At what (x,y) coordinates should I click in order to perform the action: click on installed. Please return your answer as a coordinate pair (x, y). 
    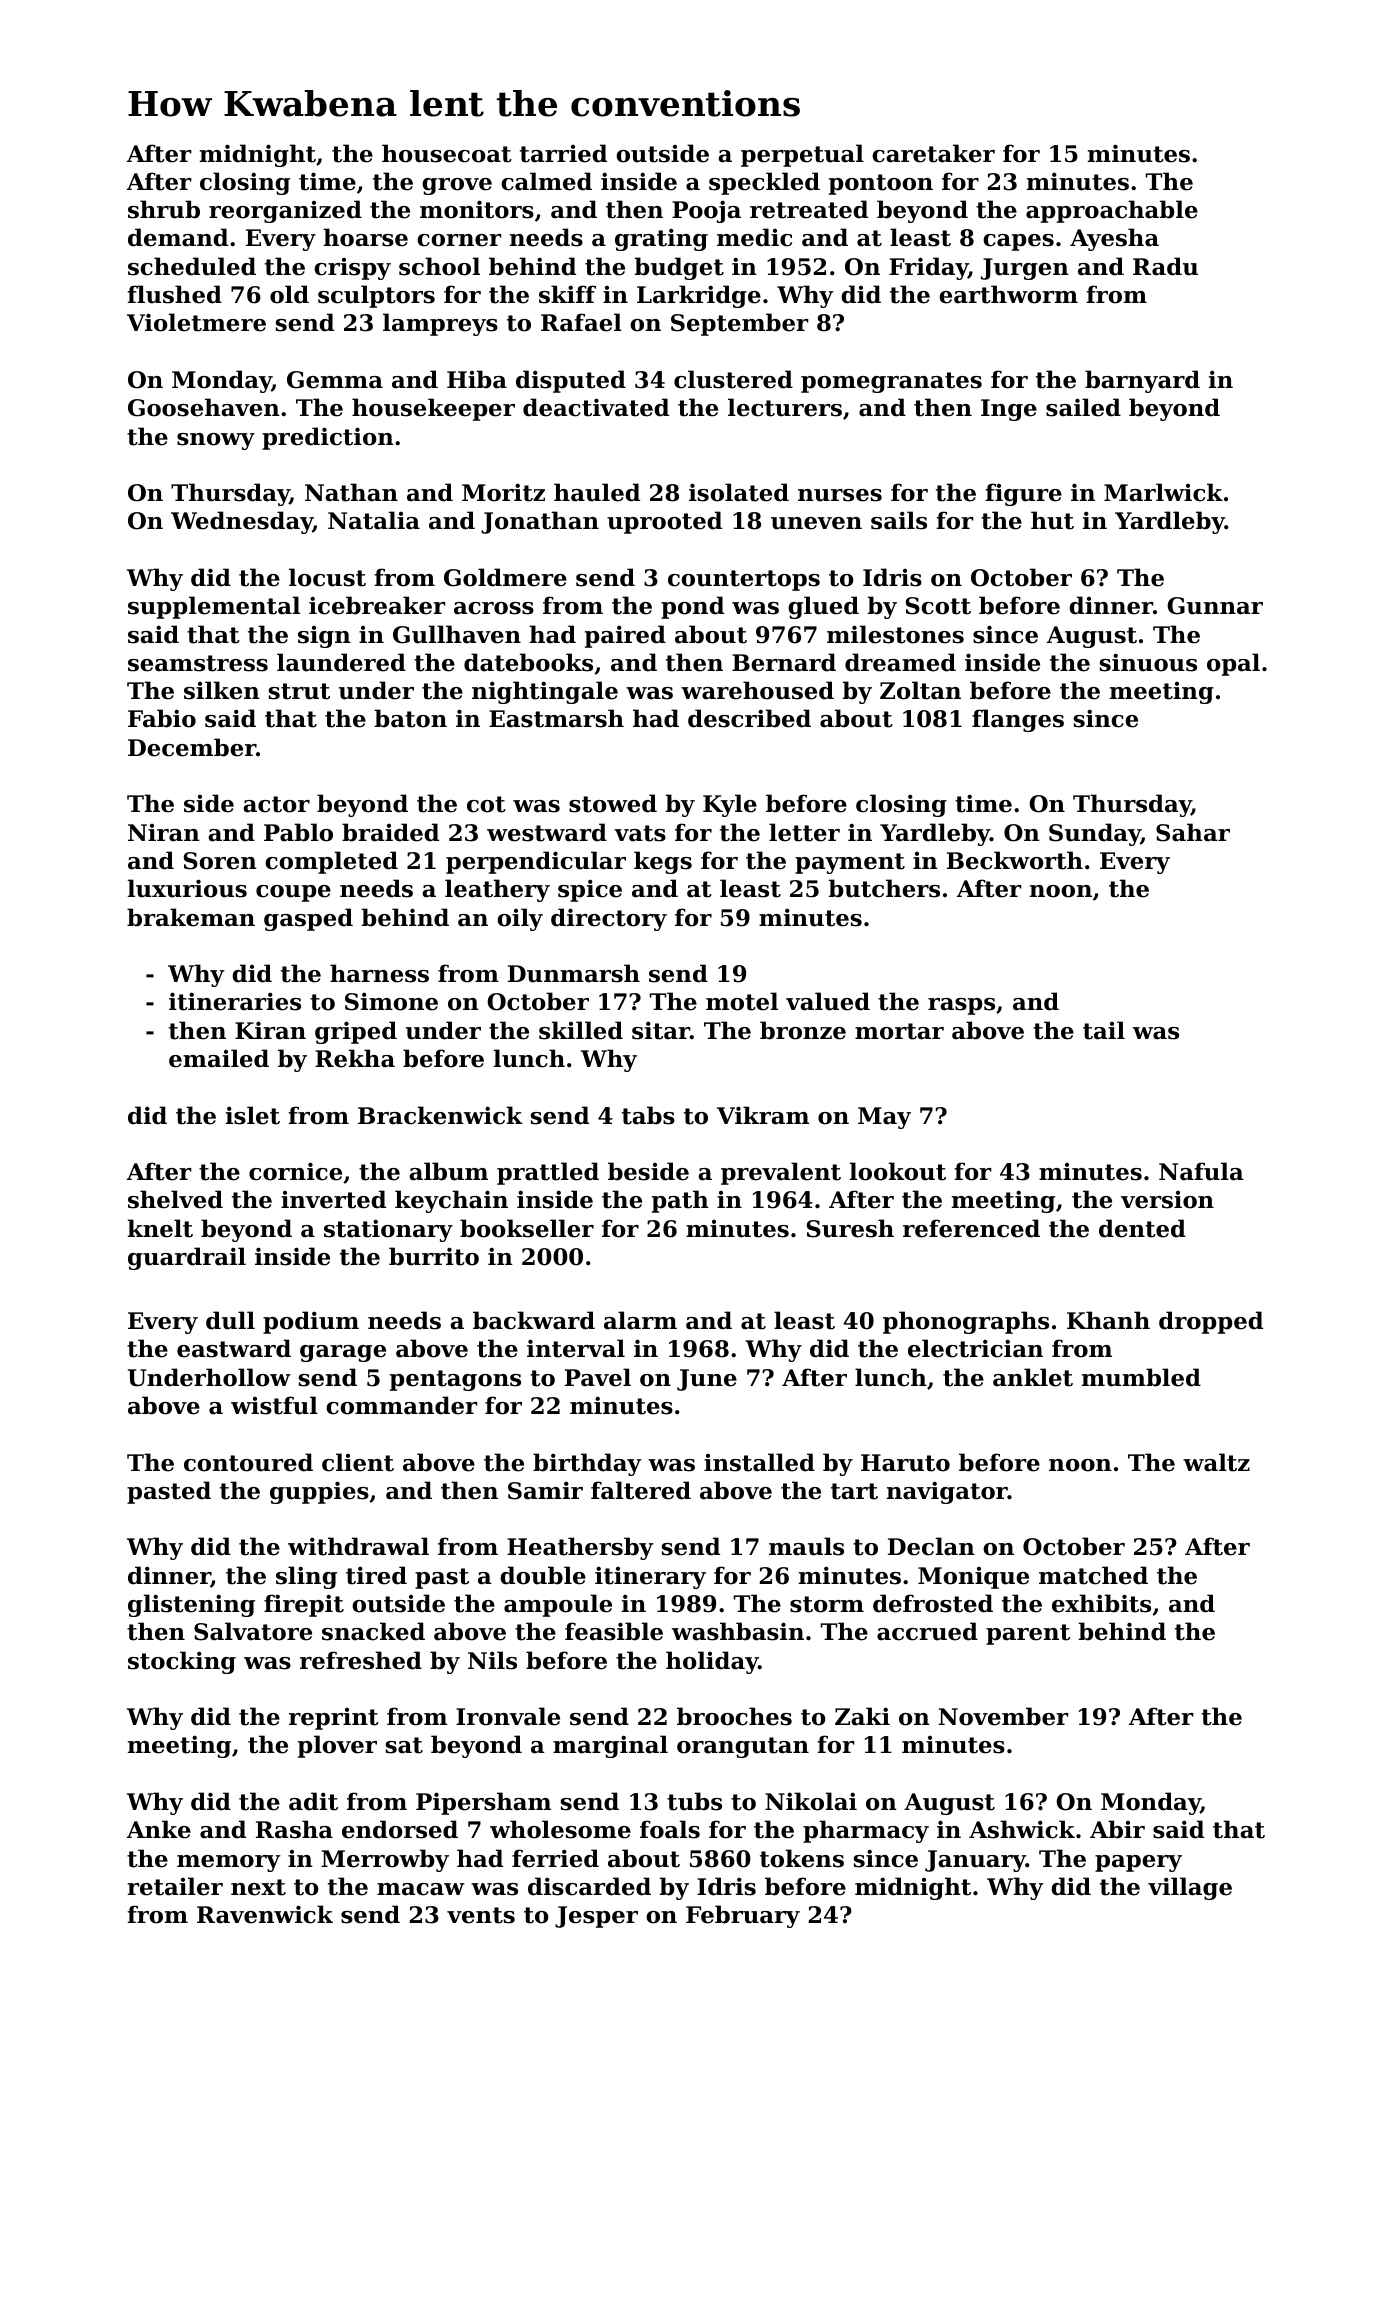
    Looking at the image, I should click on (759, 1462).
